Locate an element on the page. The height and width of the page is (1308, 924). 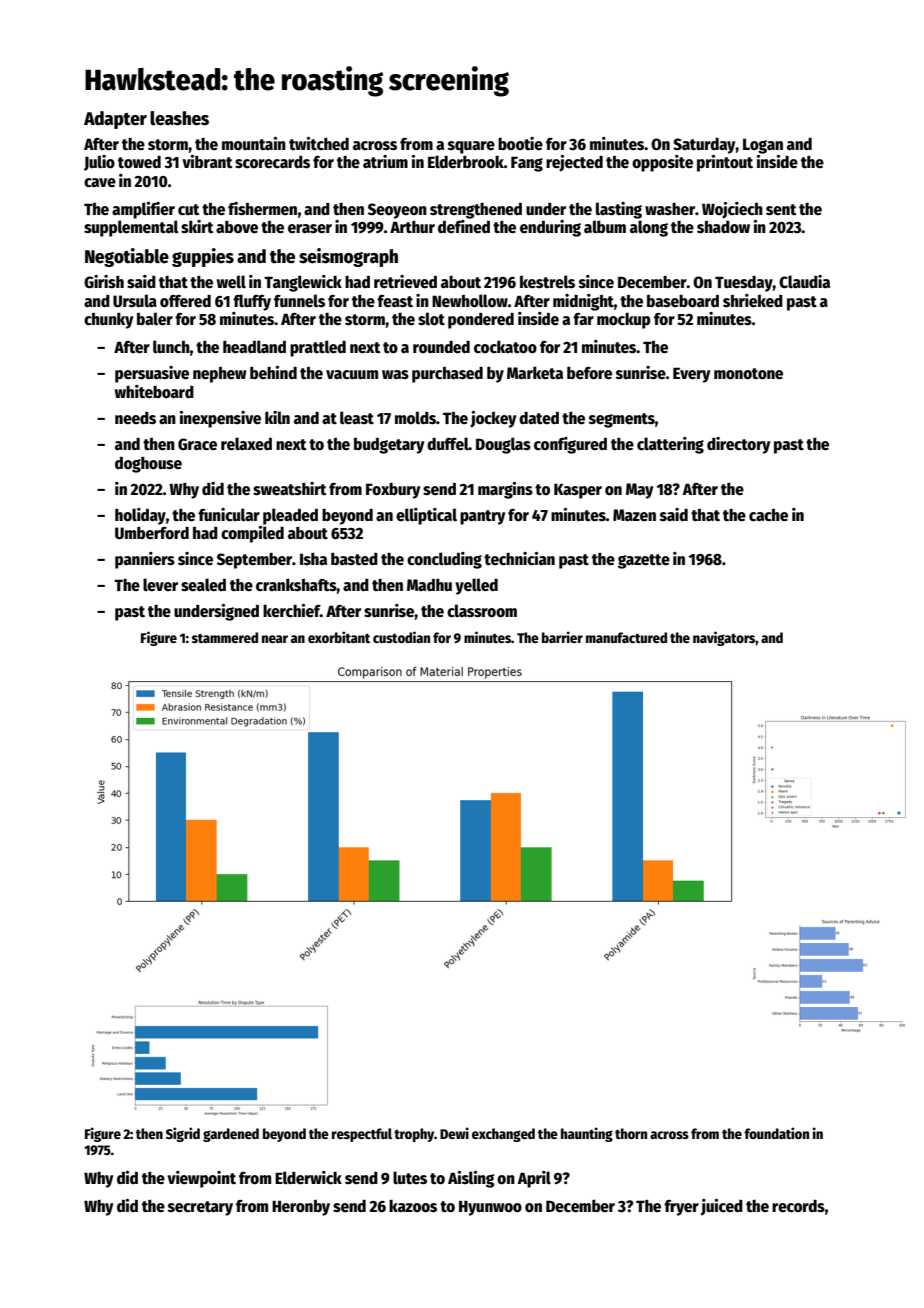
cache is located at coordinates (768, 515).
